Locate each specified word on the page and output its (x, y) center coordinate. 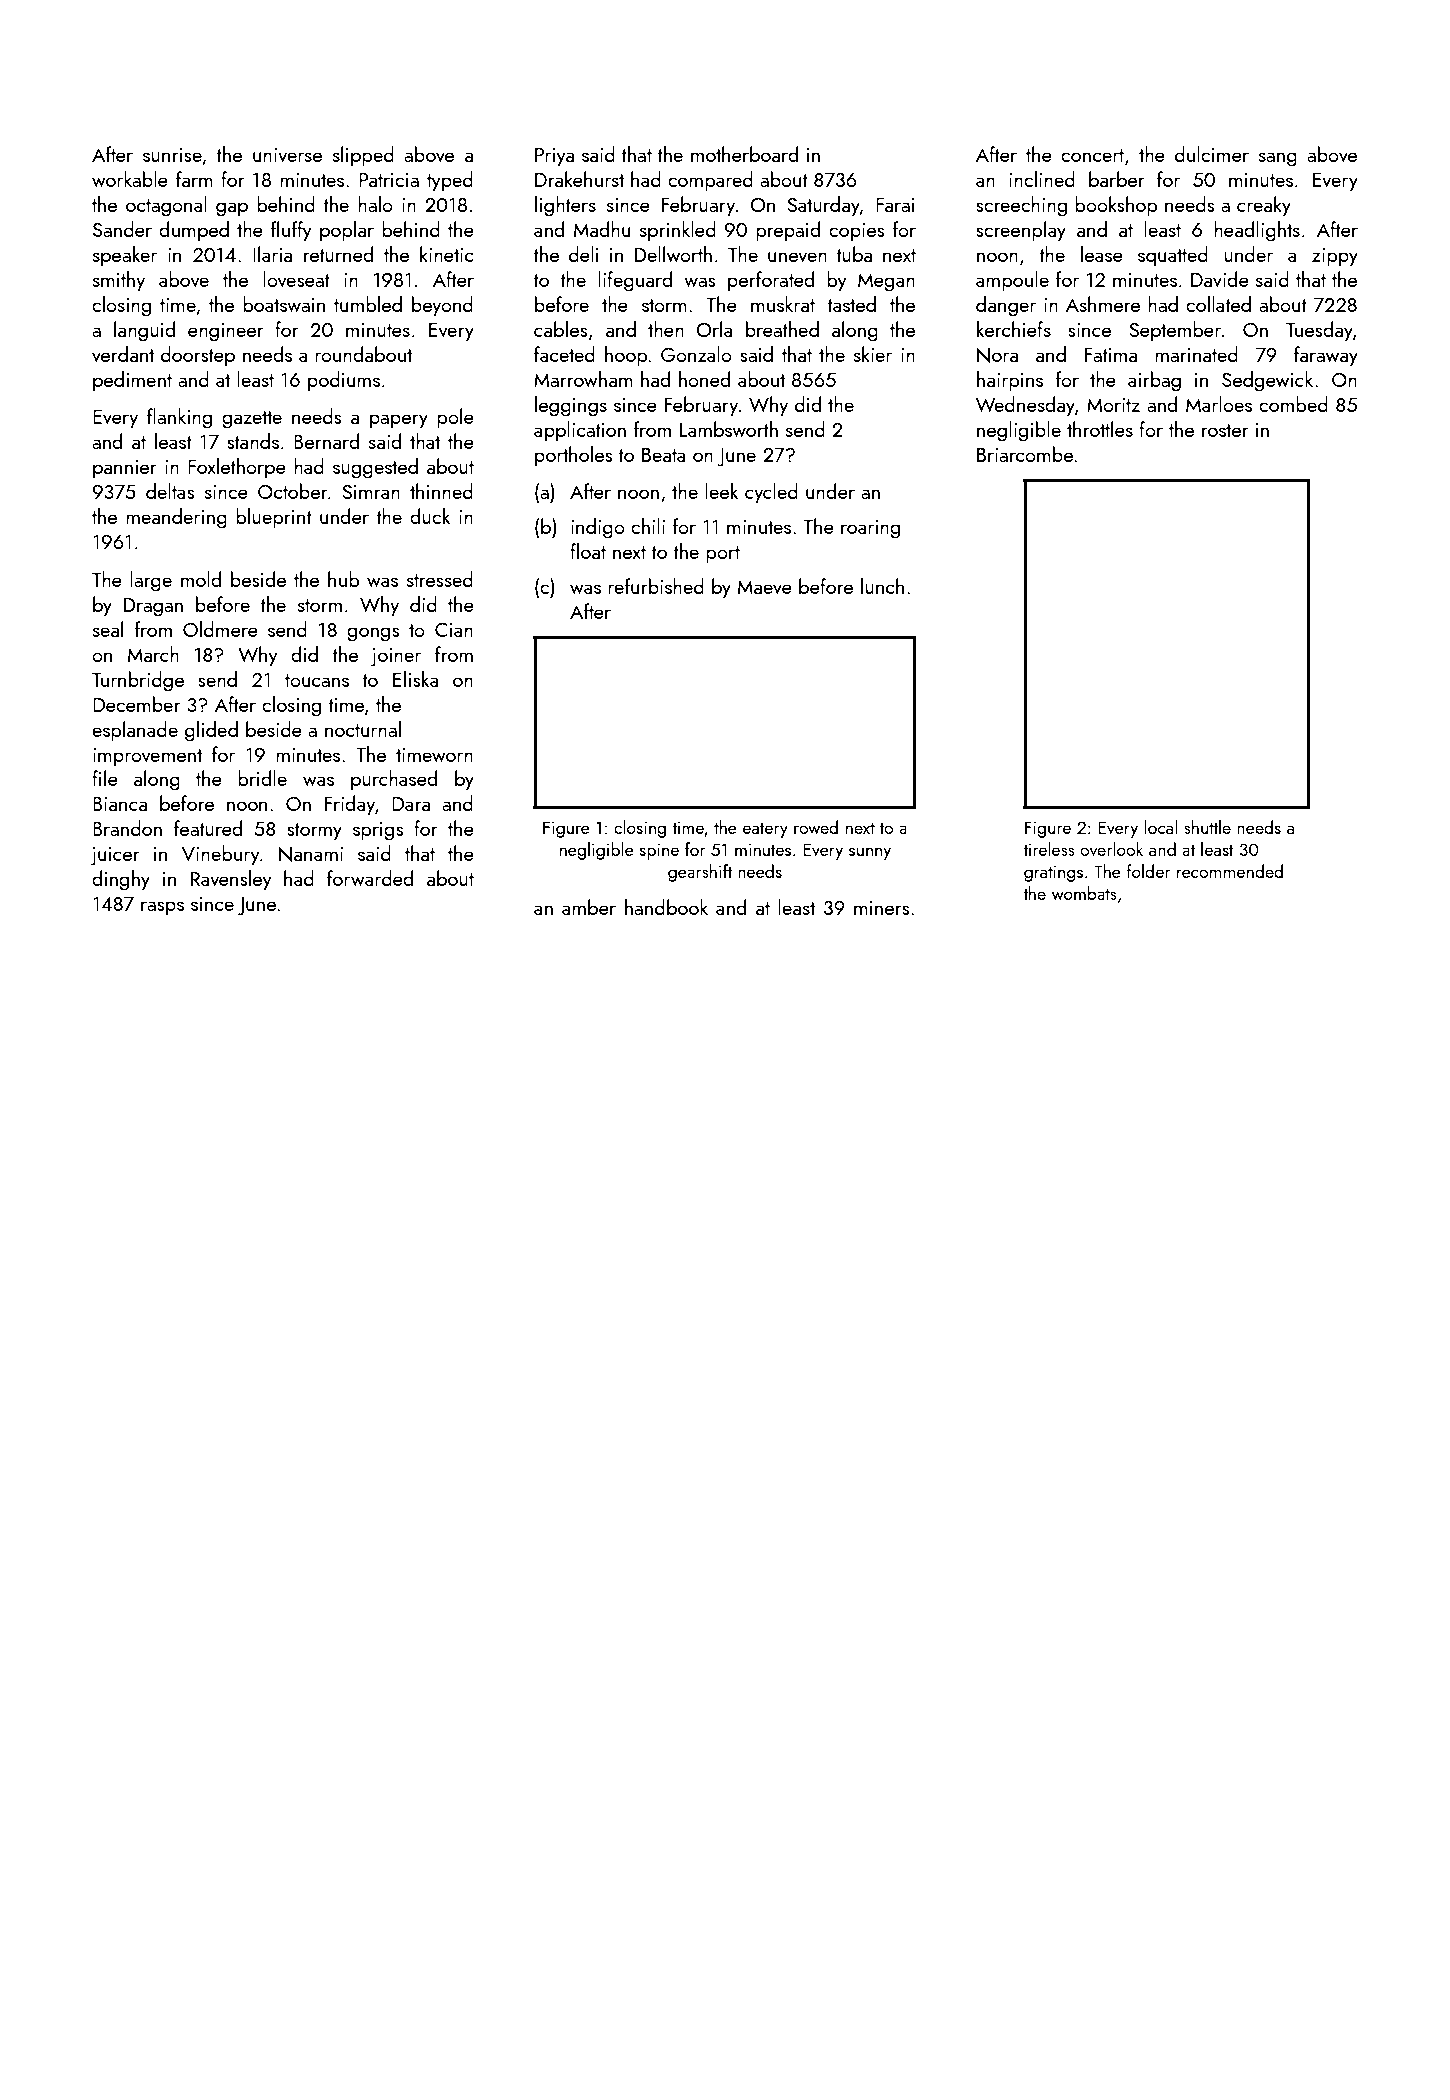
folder (1148, 871)
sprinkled (678, 231)
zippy (1335, 257)
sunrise (172, 155)
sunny (870, 853)
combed (1293, 404)
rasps (162, 908)
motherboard (744, 154)
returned (338, 254)
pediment (132, 381)
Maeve (765, 587)
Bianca (120, 804)
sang (1278, 159)
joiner (396, 657)
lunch (882, 586)
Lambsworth (729, 429)
